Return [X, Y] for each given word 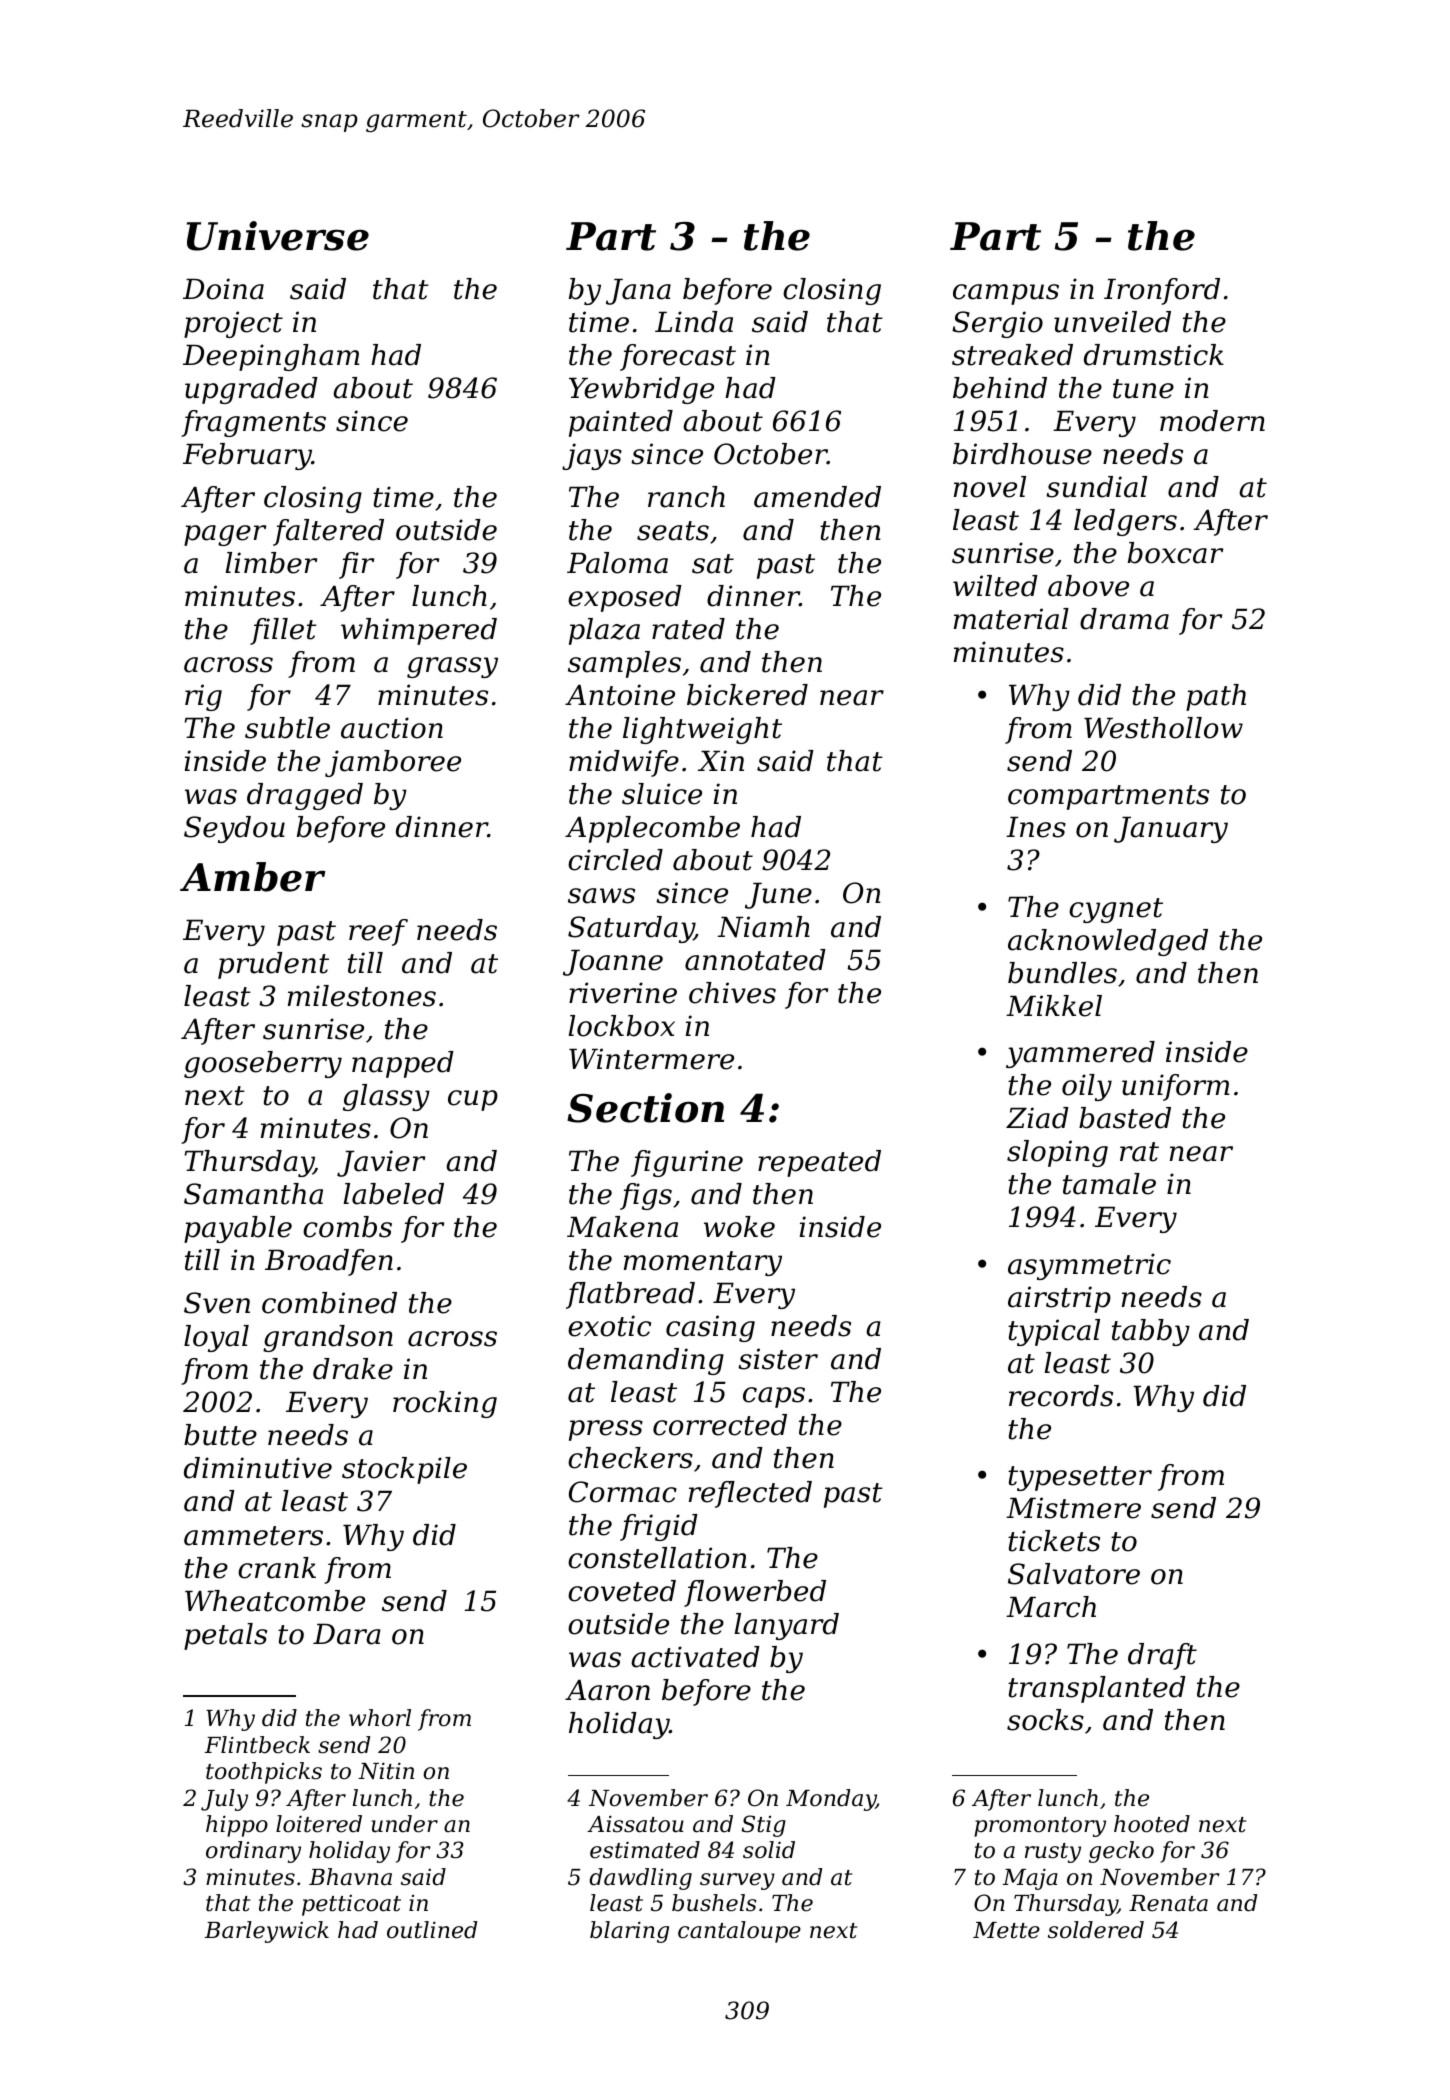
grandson [328, 1338]
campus [1006, 294]
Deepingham [271, 357]
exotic [609, 1326]
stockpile [404, 1470]
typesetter [1080, 1478]
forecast [678, 357]
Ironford [1162, 291]
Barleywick [267, 1932]
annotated [755, 960]
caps [774, 1397]
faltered [328, 532]
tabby [1151, 1332]
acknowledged [1108, 942]
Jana [638, 291]
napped [403, 1064]
